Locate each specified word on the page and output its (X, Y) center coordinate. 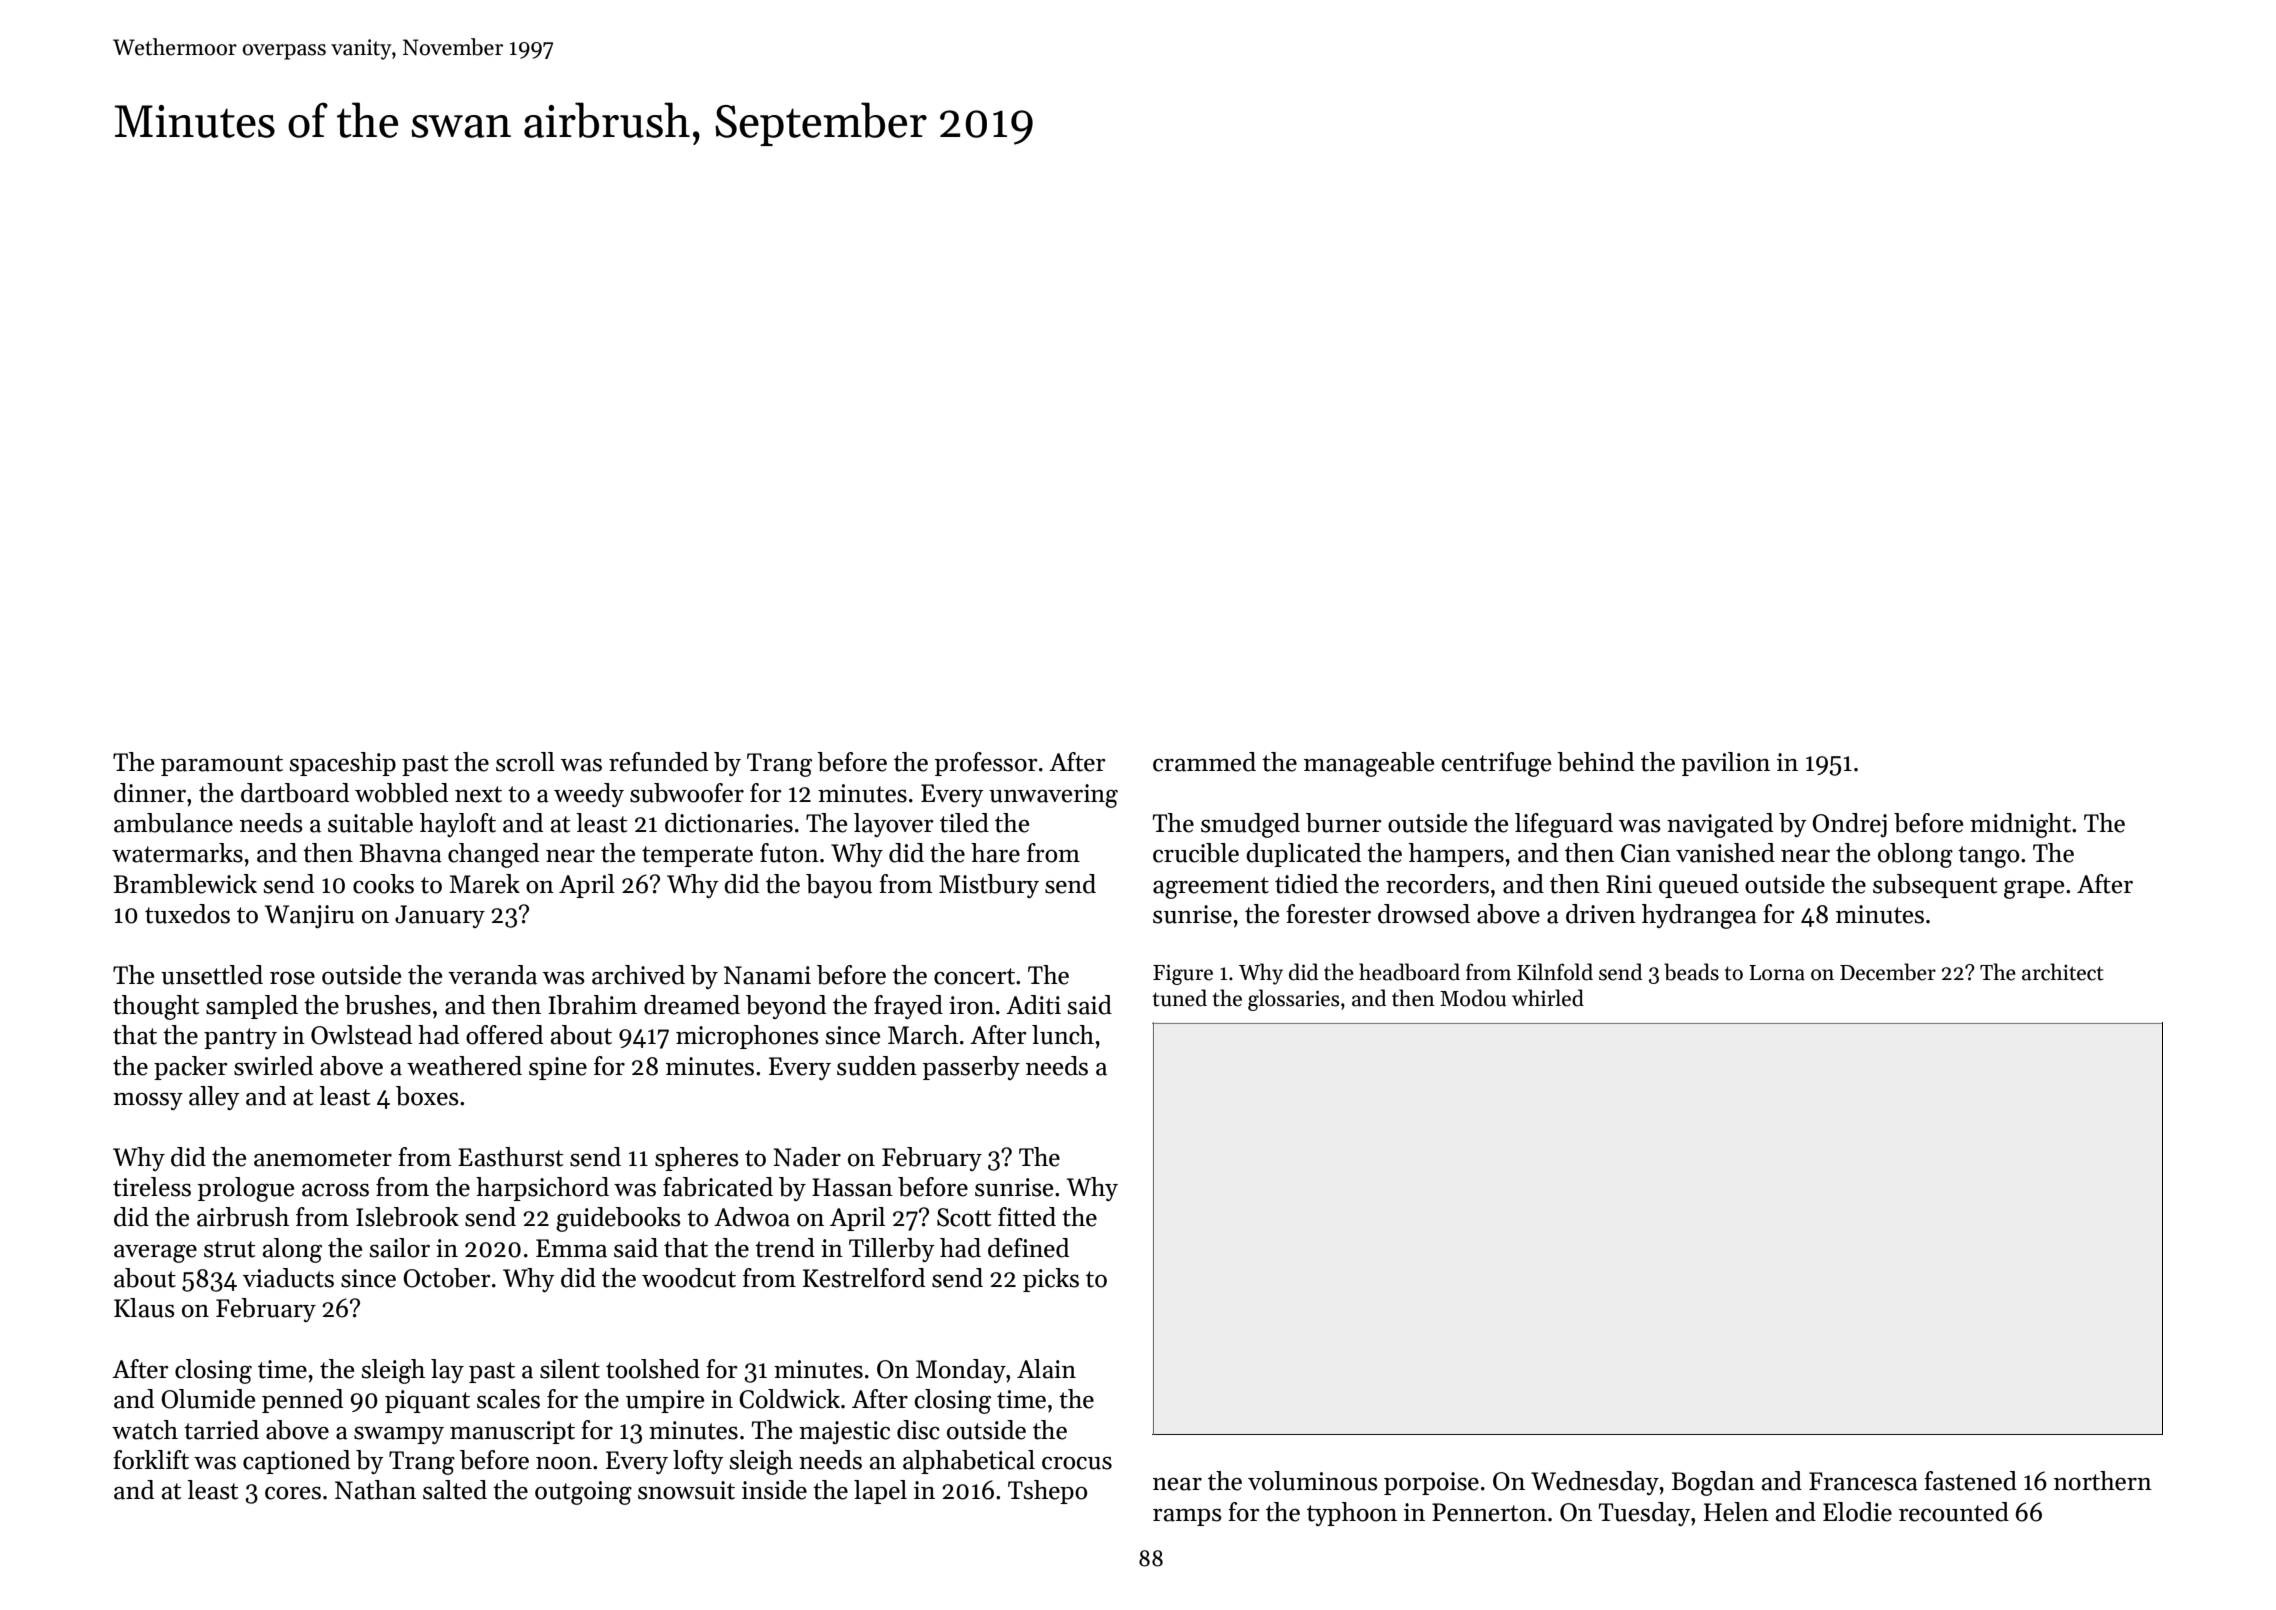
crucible (1196, 853)
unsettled (212, 975)
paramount (222, 765)
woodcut (689, 1278)
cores (293, 1493)
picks (1051, 1280)
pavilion (1726, 764)
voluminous (1313, 1481)
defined (1028, 1248)
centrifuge (1496, 764)
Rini (1629, 884)
